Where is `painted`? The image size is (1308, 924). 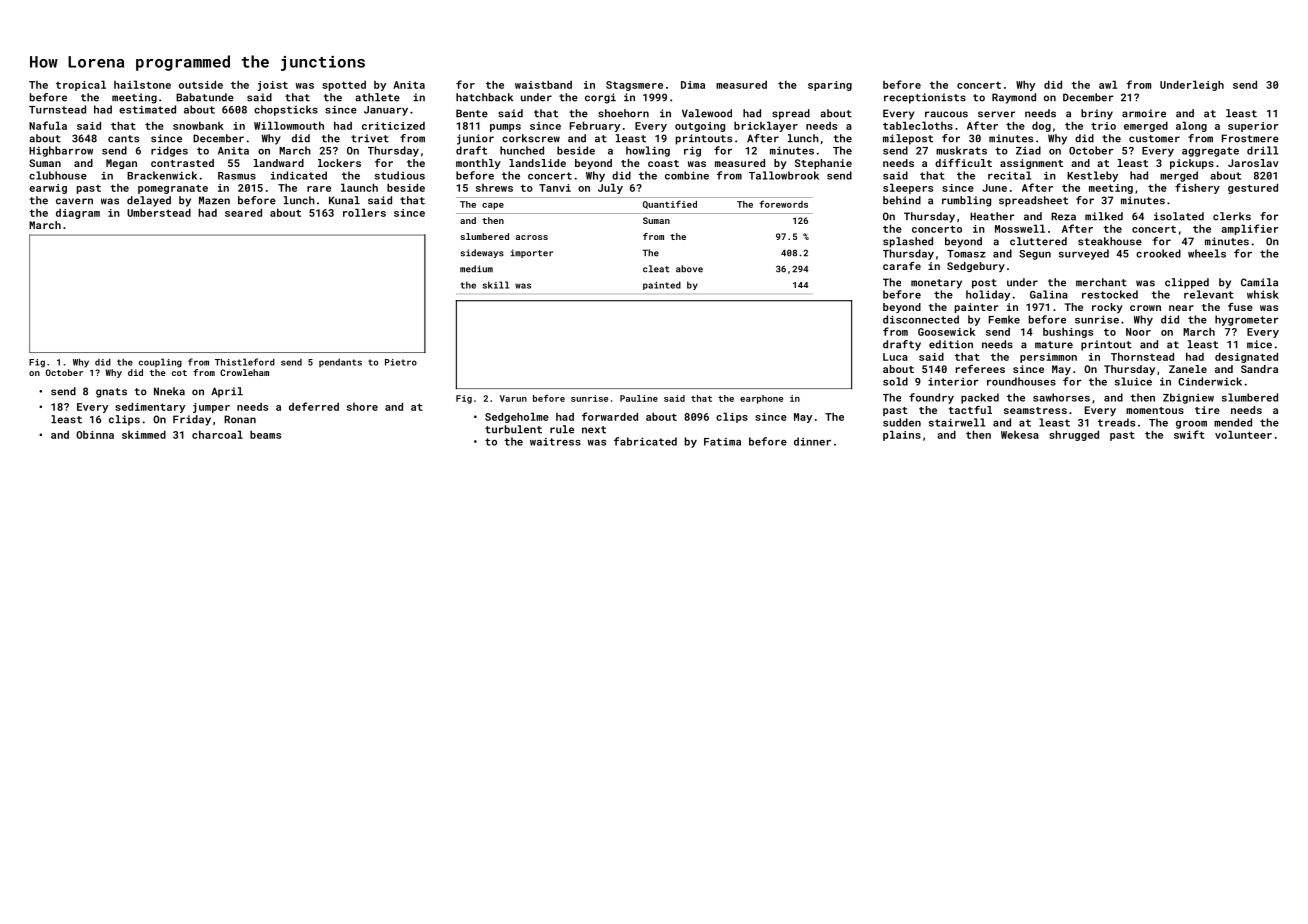 painted is located at coordinates (662, 285).
